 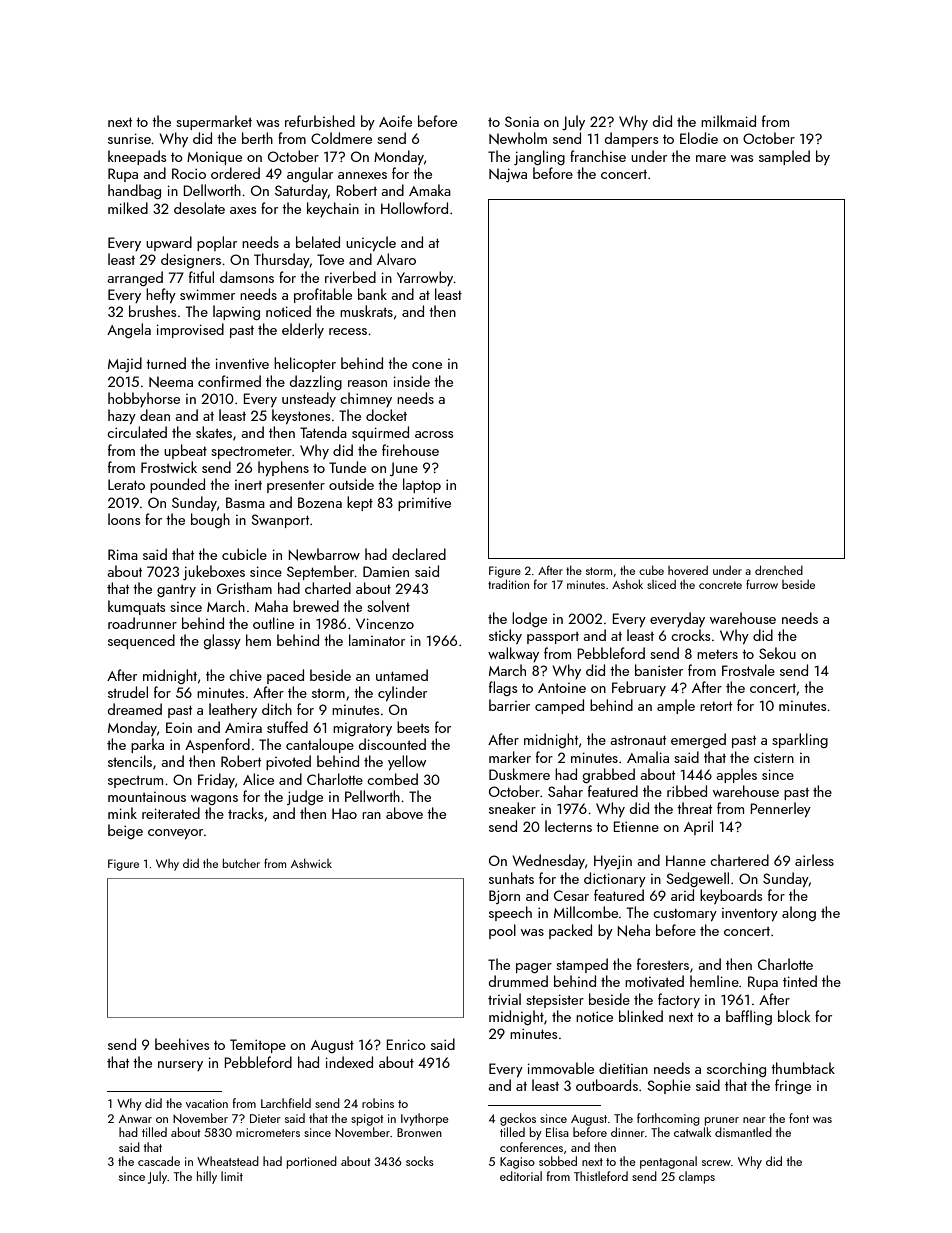 I want to click on tradition, so click(x=508, y=584).
